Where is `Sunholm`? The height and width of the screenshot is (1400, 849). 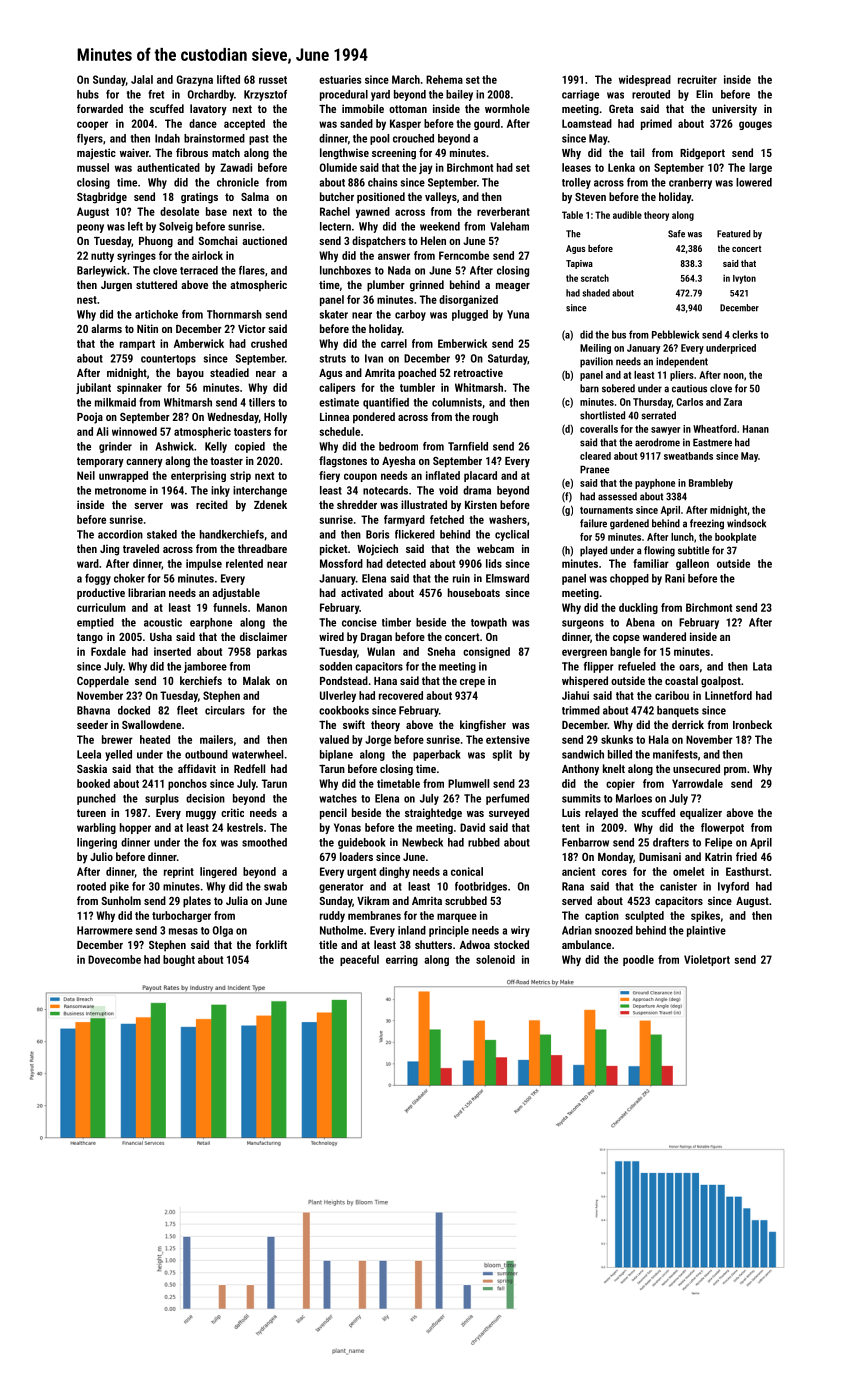
Sunholm is located at coordinates (121, 900).
